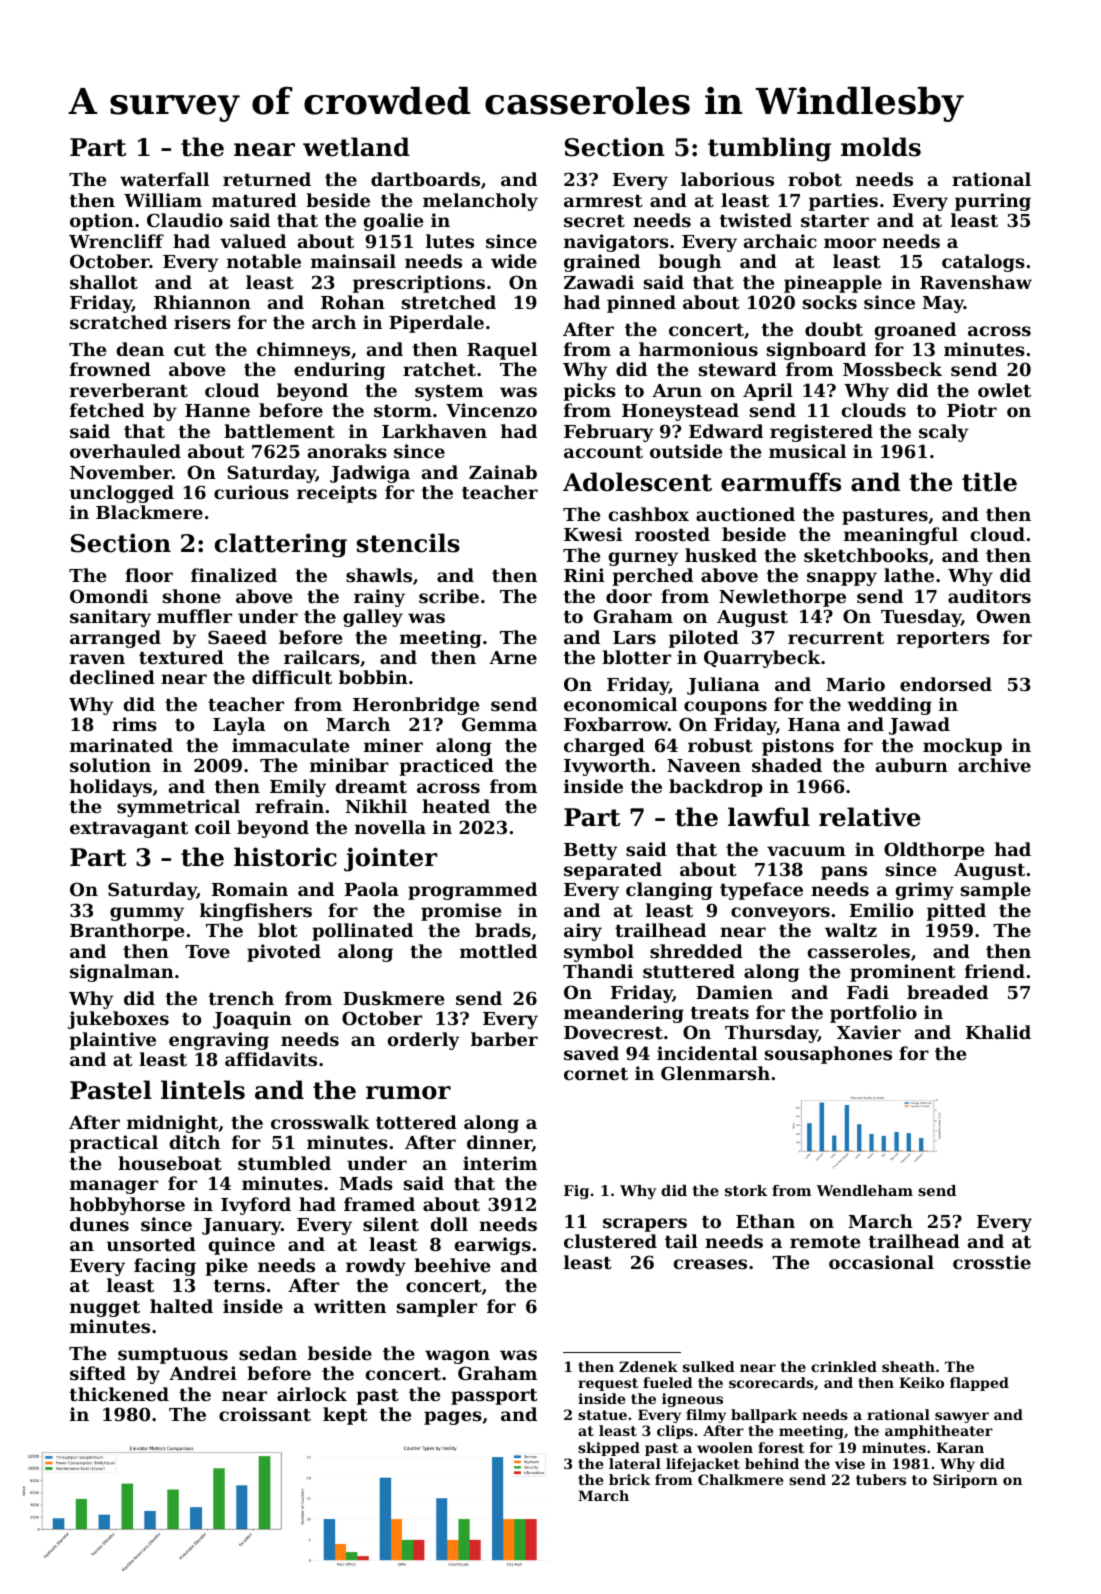 This image has width=1101, height=1594. Describe the element at coordinates (864, 1190) in the image. I see `Wendleham` at that location.
